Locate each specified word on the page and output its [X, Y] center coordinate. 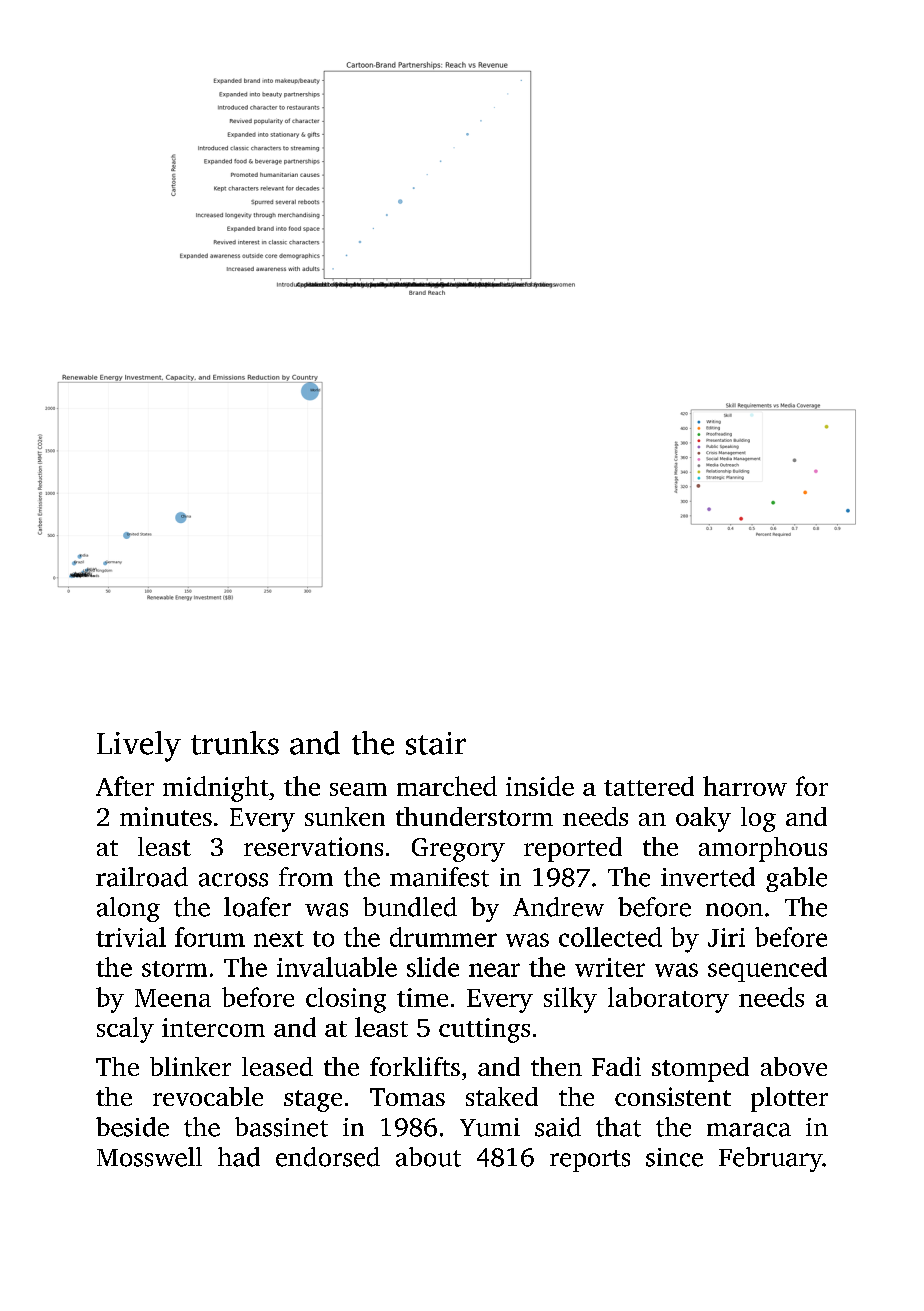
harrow [745, 786]
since [674, 1157]
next [279, 939]
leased [277, 1066]
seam [358, 789]
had [239, 1157]
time [422, 997]
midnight [216, 789]
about [428, 1157]
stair [436, 743]
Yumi [490, 1127]
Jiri [726, 937]
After [125, 786]
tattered [649, 786]
